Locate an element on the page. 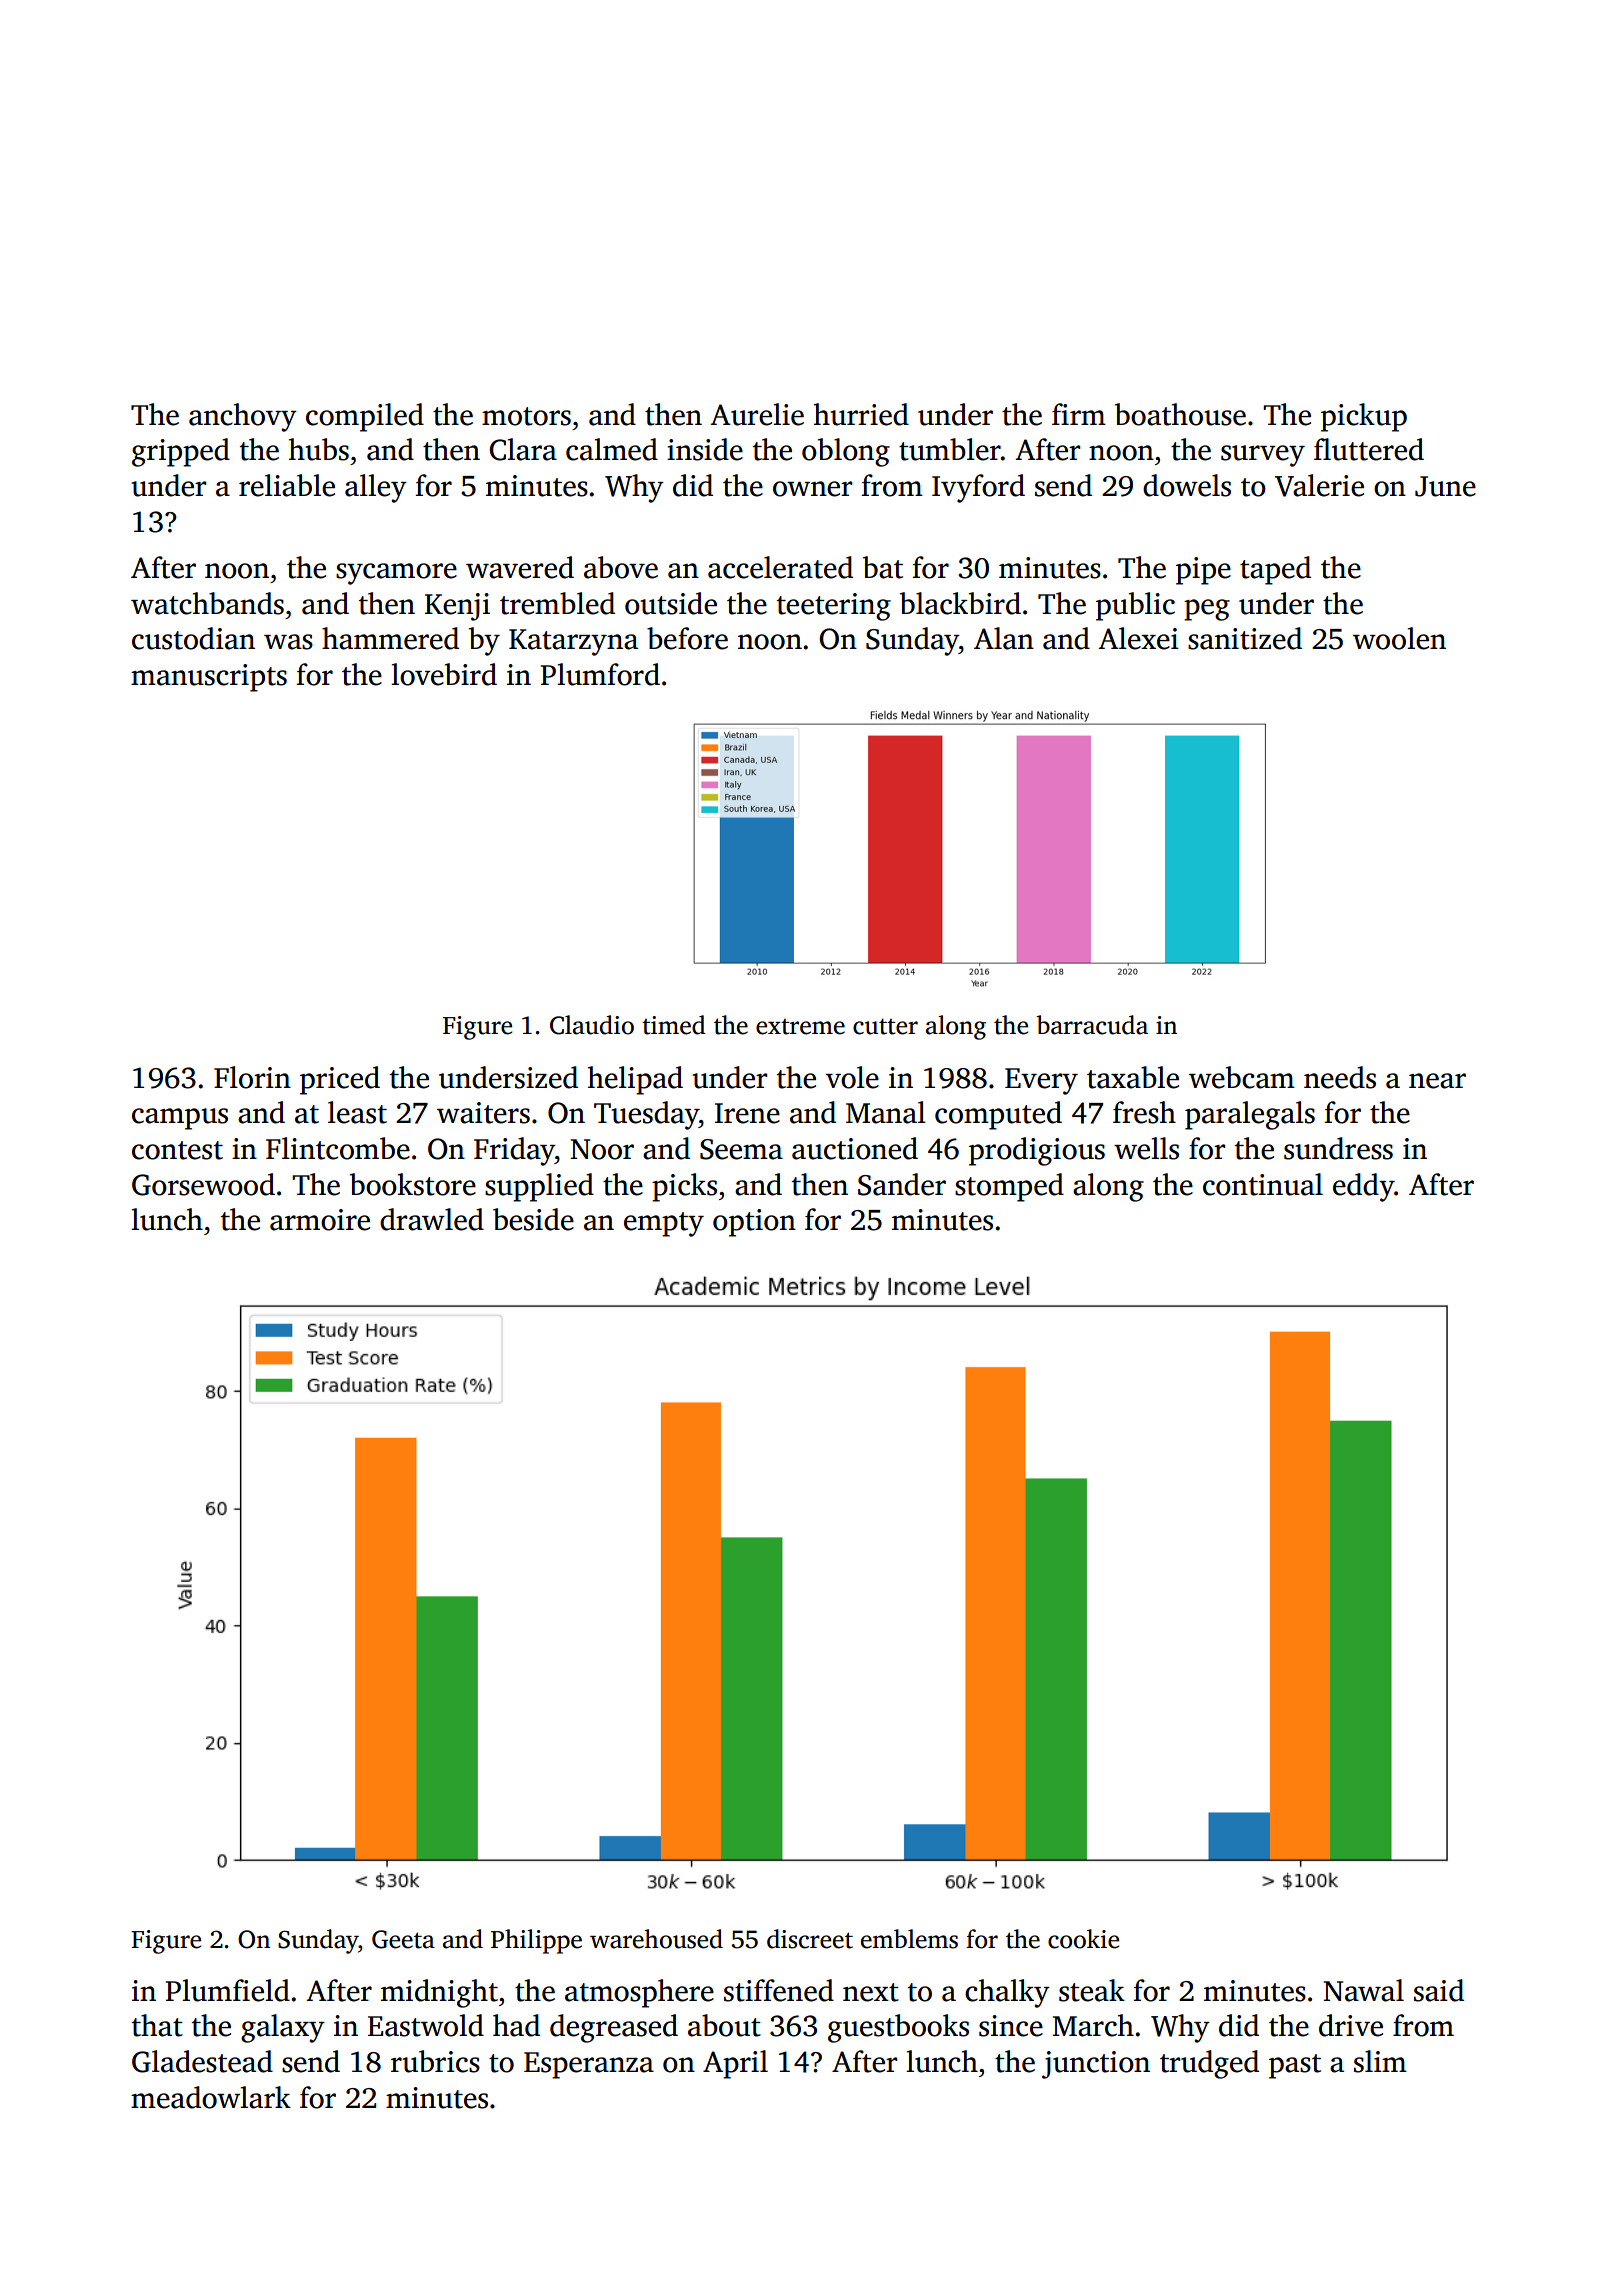 Image resolution: width=1620 pixels, height=2292 pixels. anchovy is located at coordinates (243, 417).
